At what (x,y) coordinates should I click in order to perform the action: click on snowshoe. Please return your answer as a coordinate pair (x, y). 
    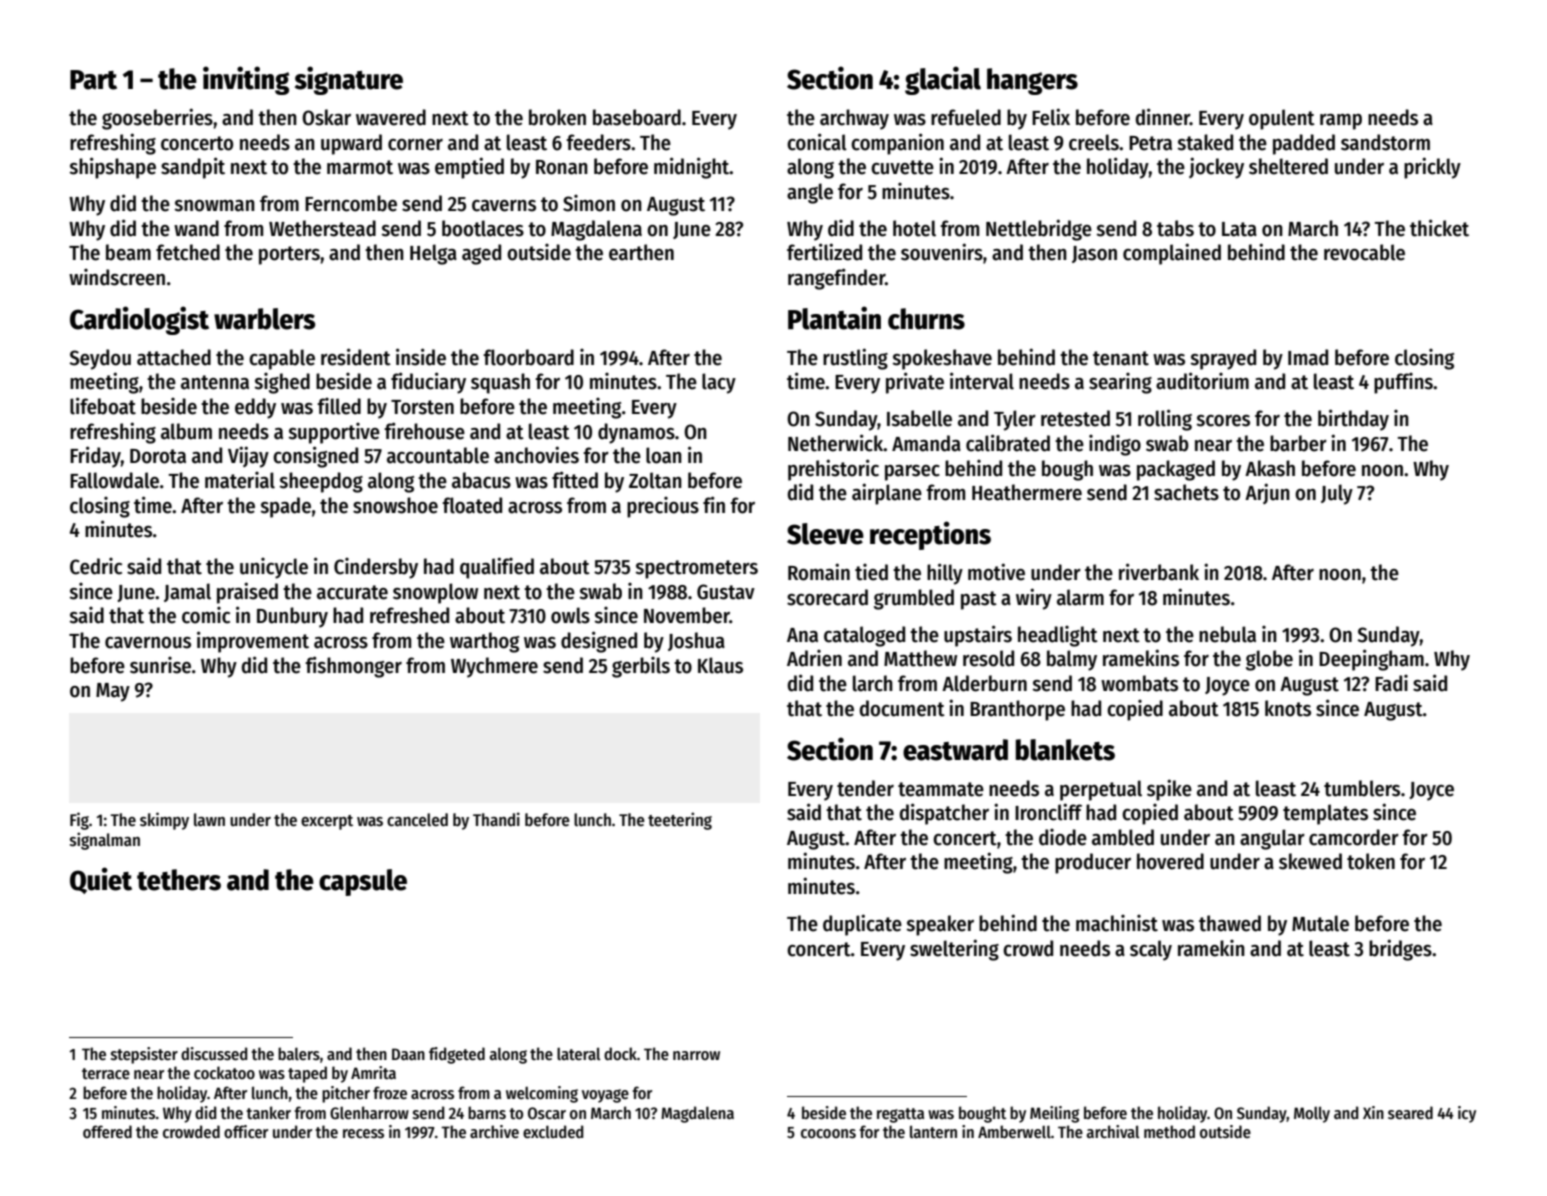
    Looking at the image, I should click on (395, 505).
